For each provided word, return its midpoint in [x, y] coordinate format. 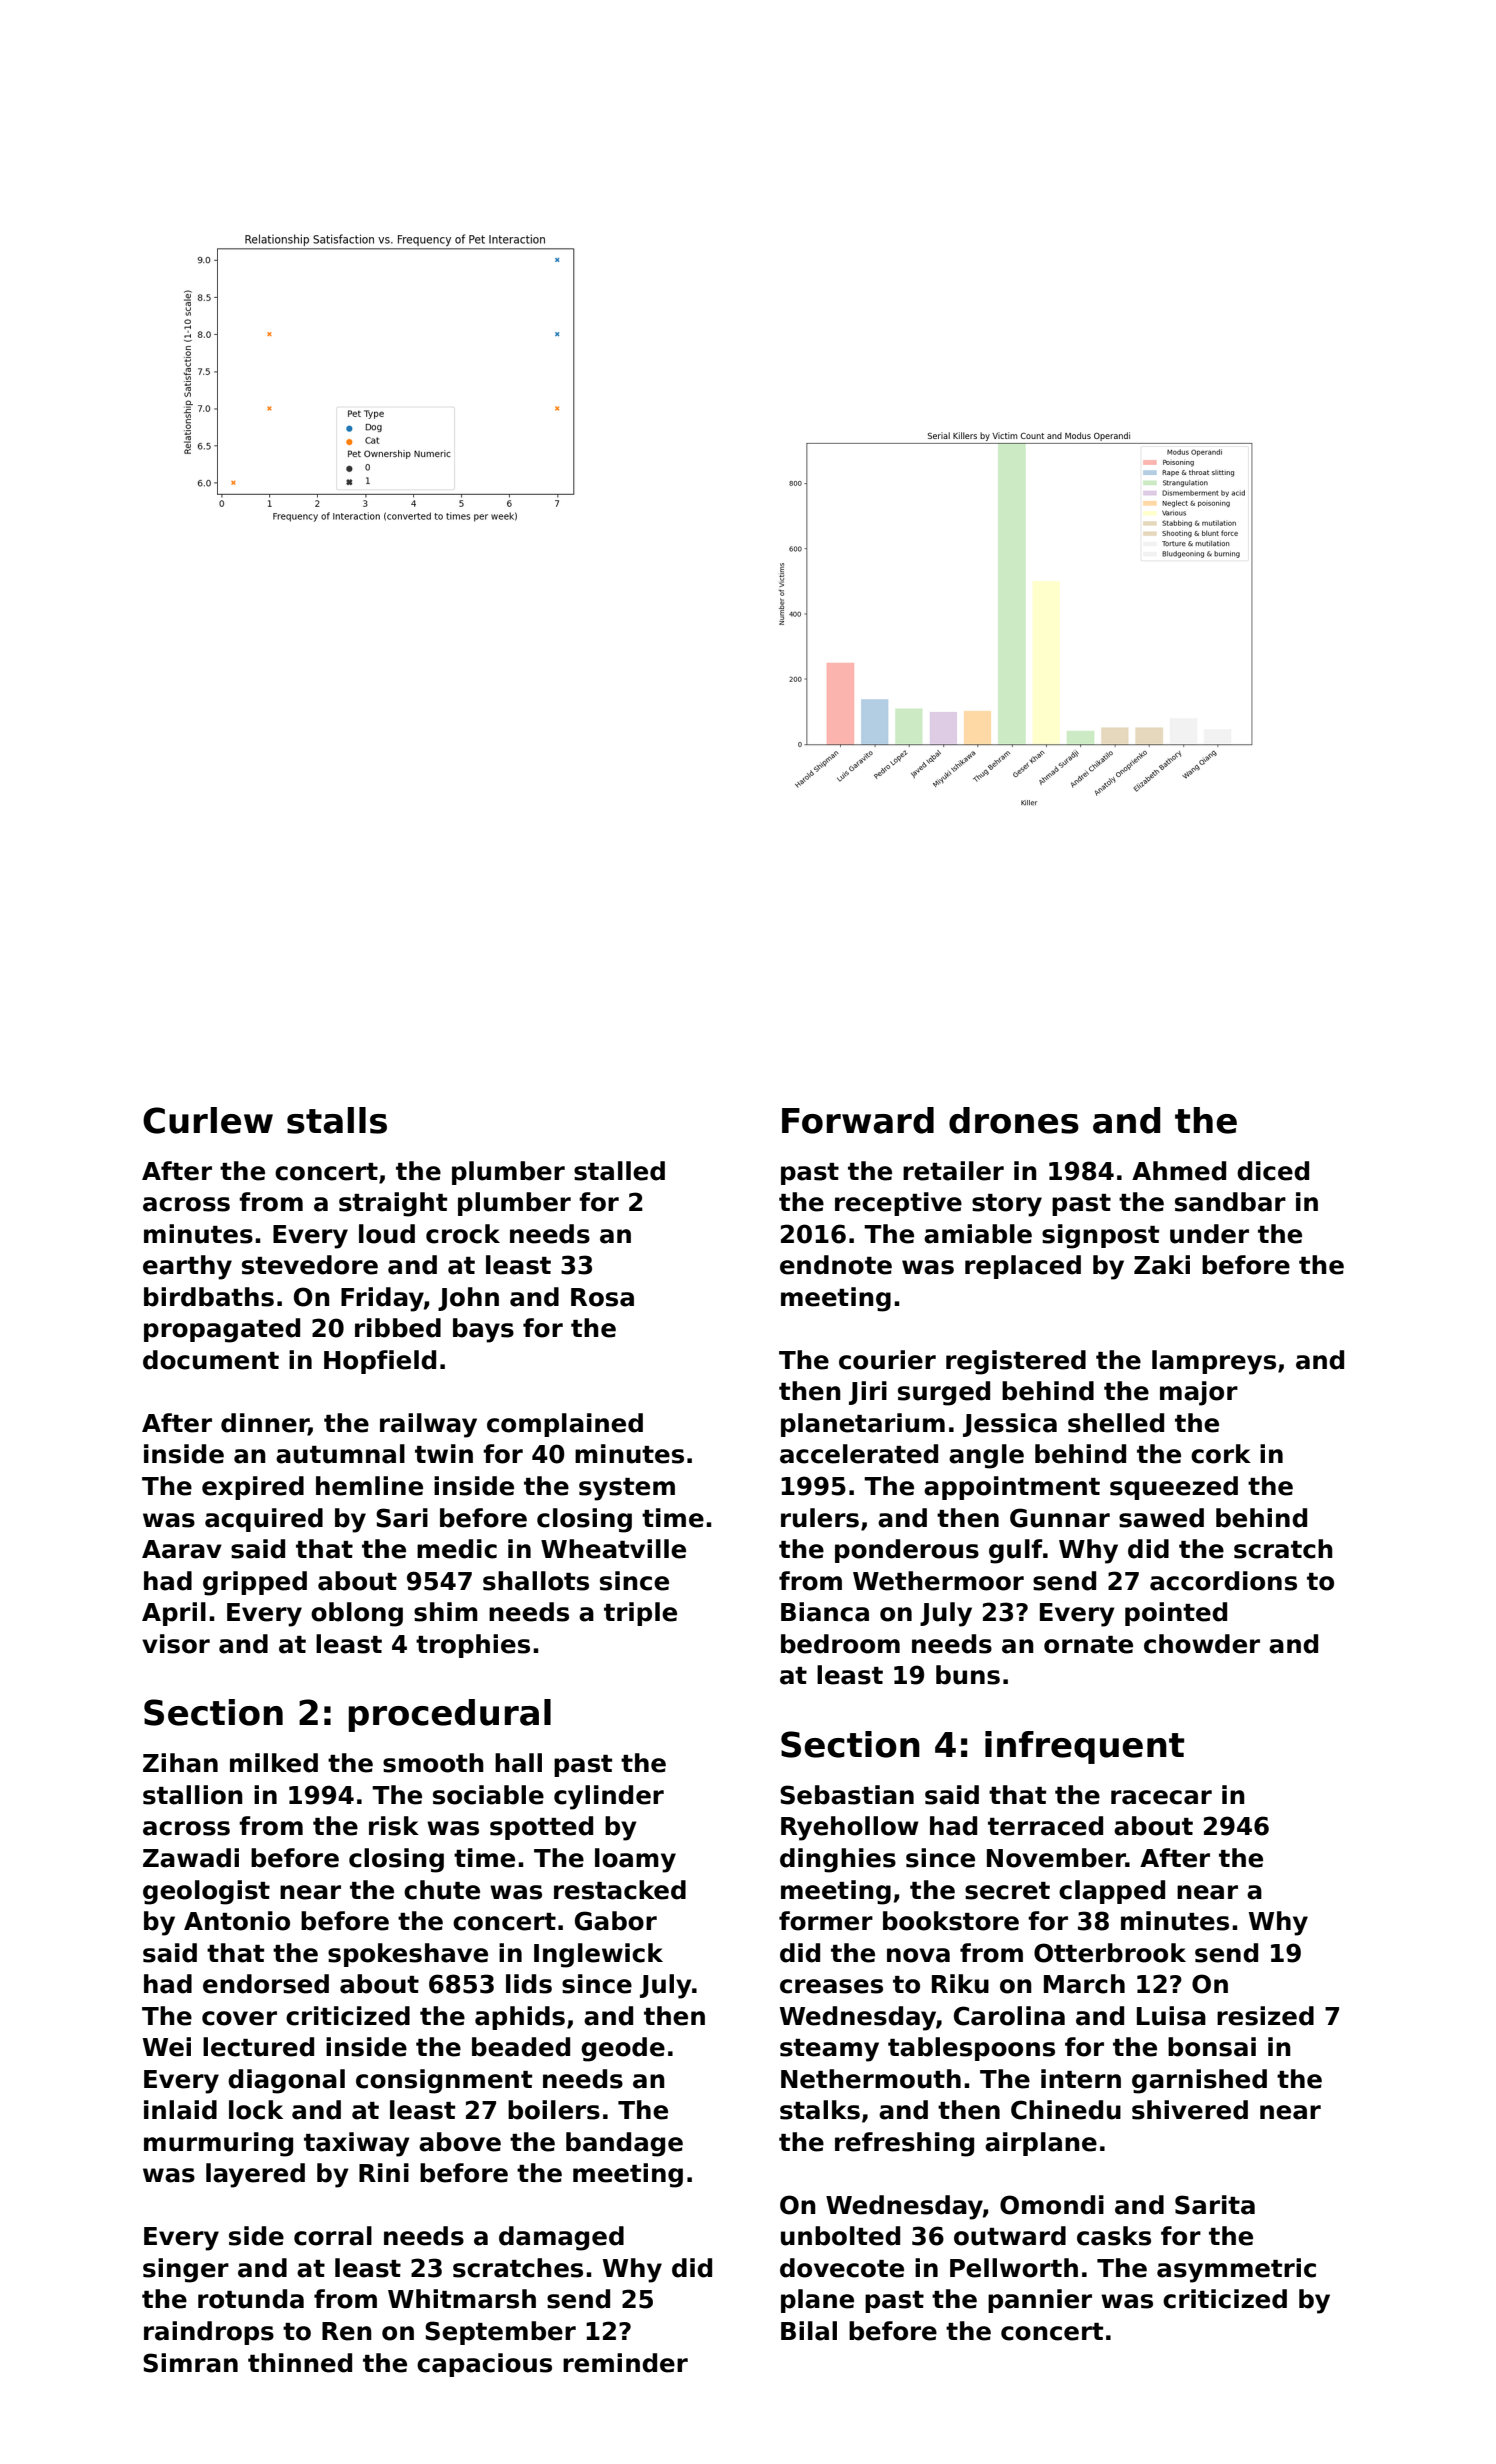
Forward [858, 1120]
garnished [1199, 2081]
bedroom [840, 1644]
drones [1014, 1120]
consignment [444, 2081]
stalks [820, 2110]
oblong [357, 1614]
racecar [1161, 1797]
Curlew [208, 1120]
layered [255, 2175]
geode [623, 2049]
